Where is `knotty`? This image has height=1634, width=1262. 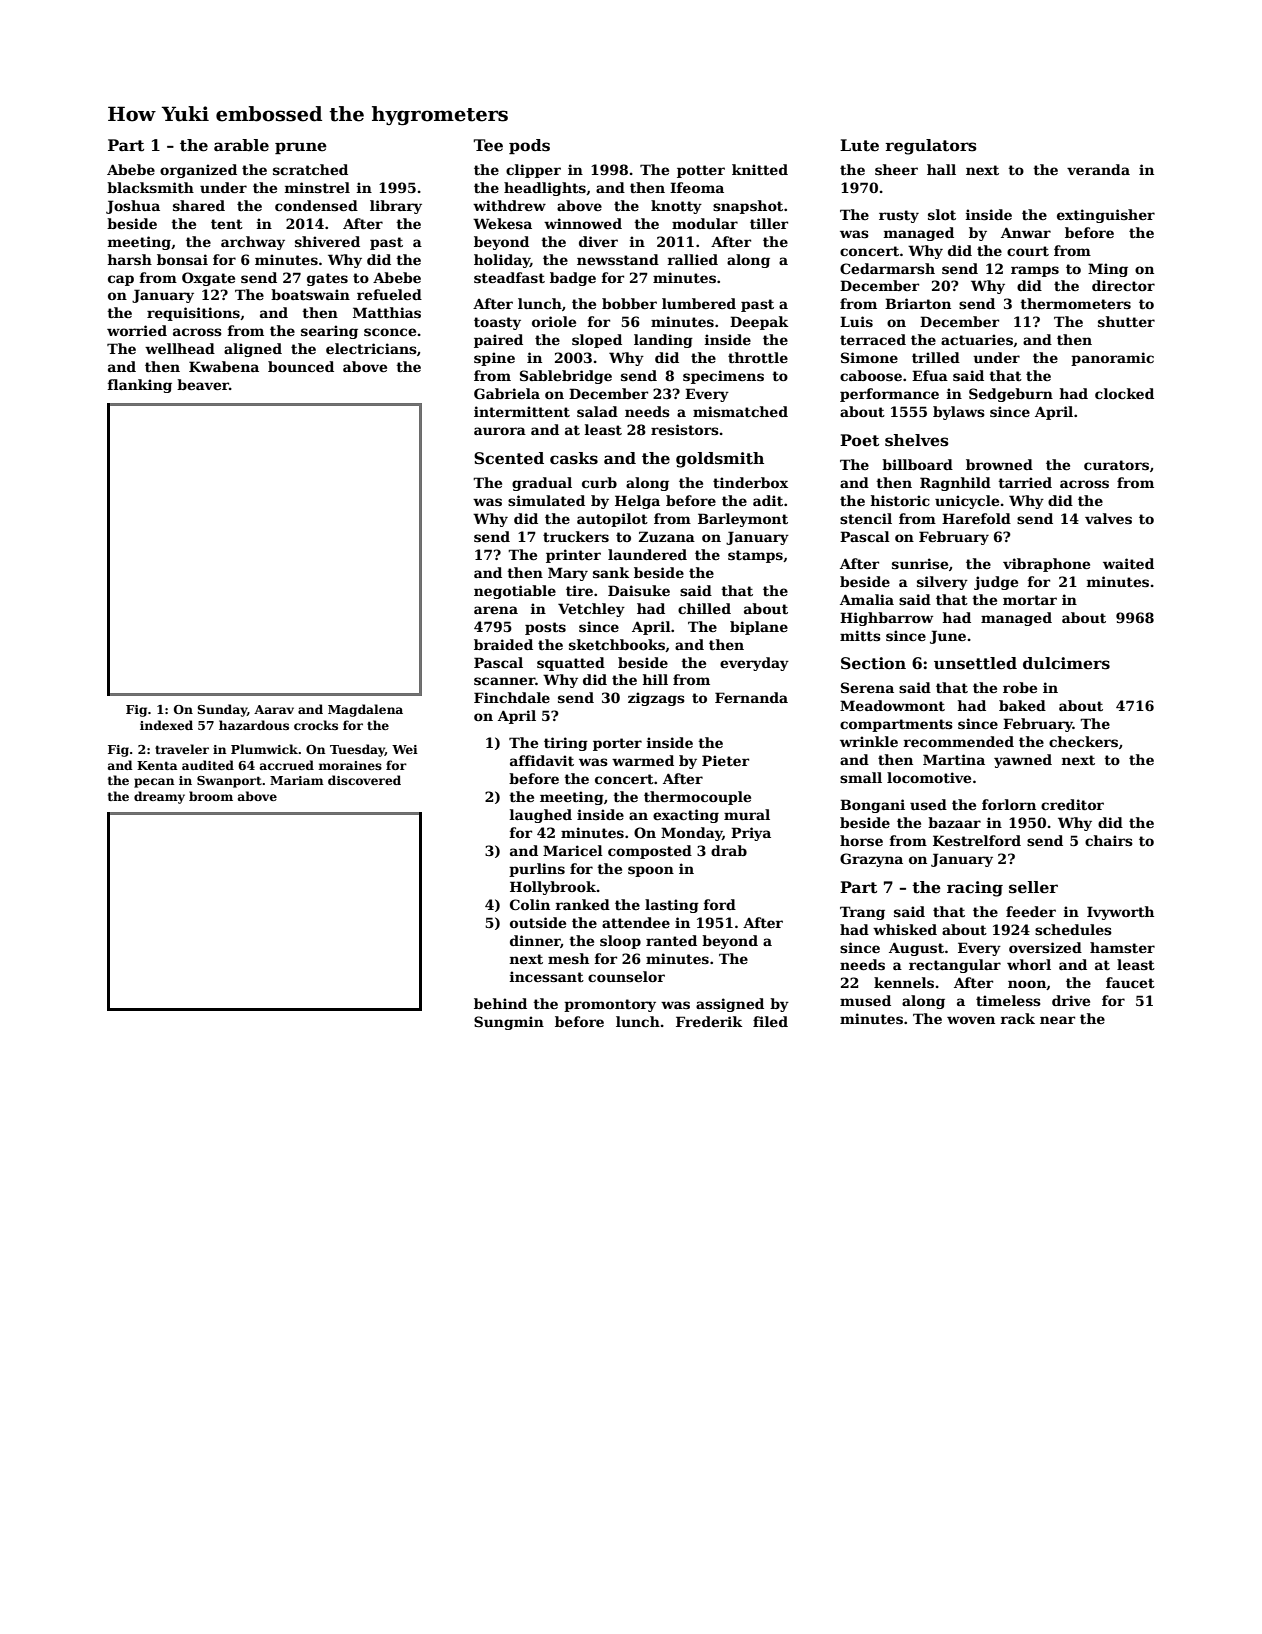 knotty is located at coordinates (676, 207).
